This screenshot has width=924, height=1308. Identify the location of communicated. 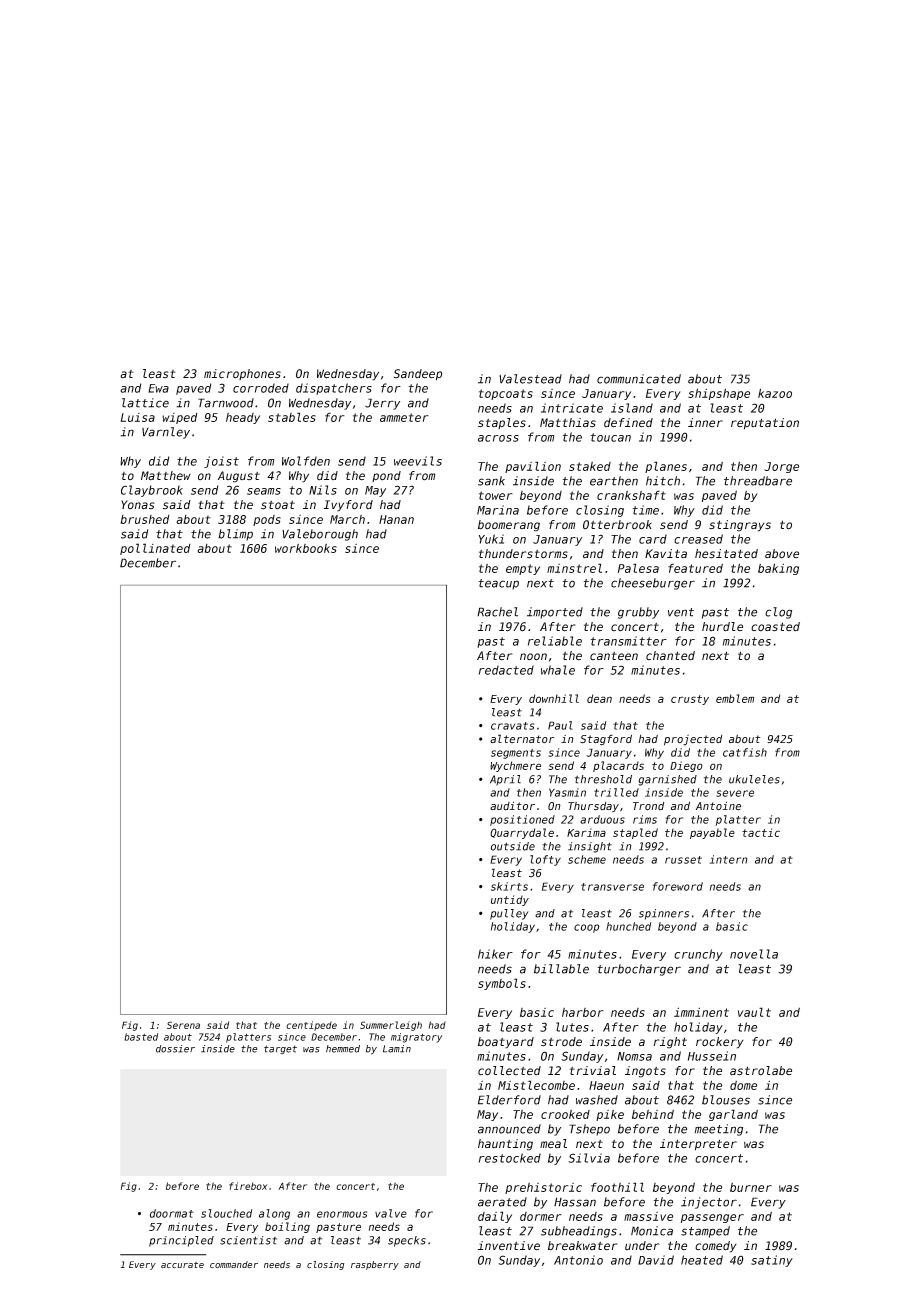
(639, 379).
